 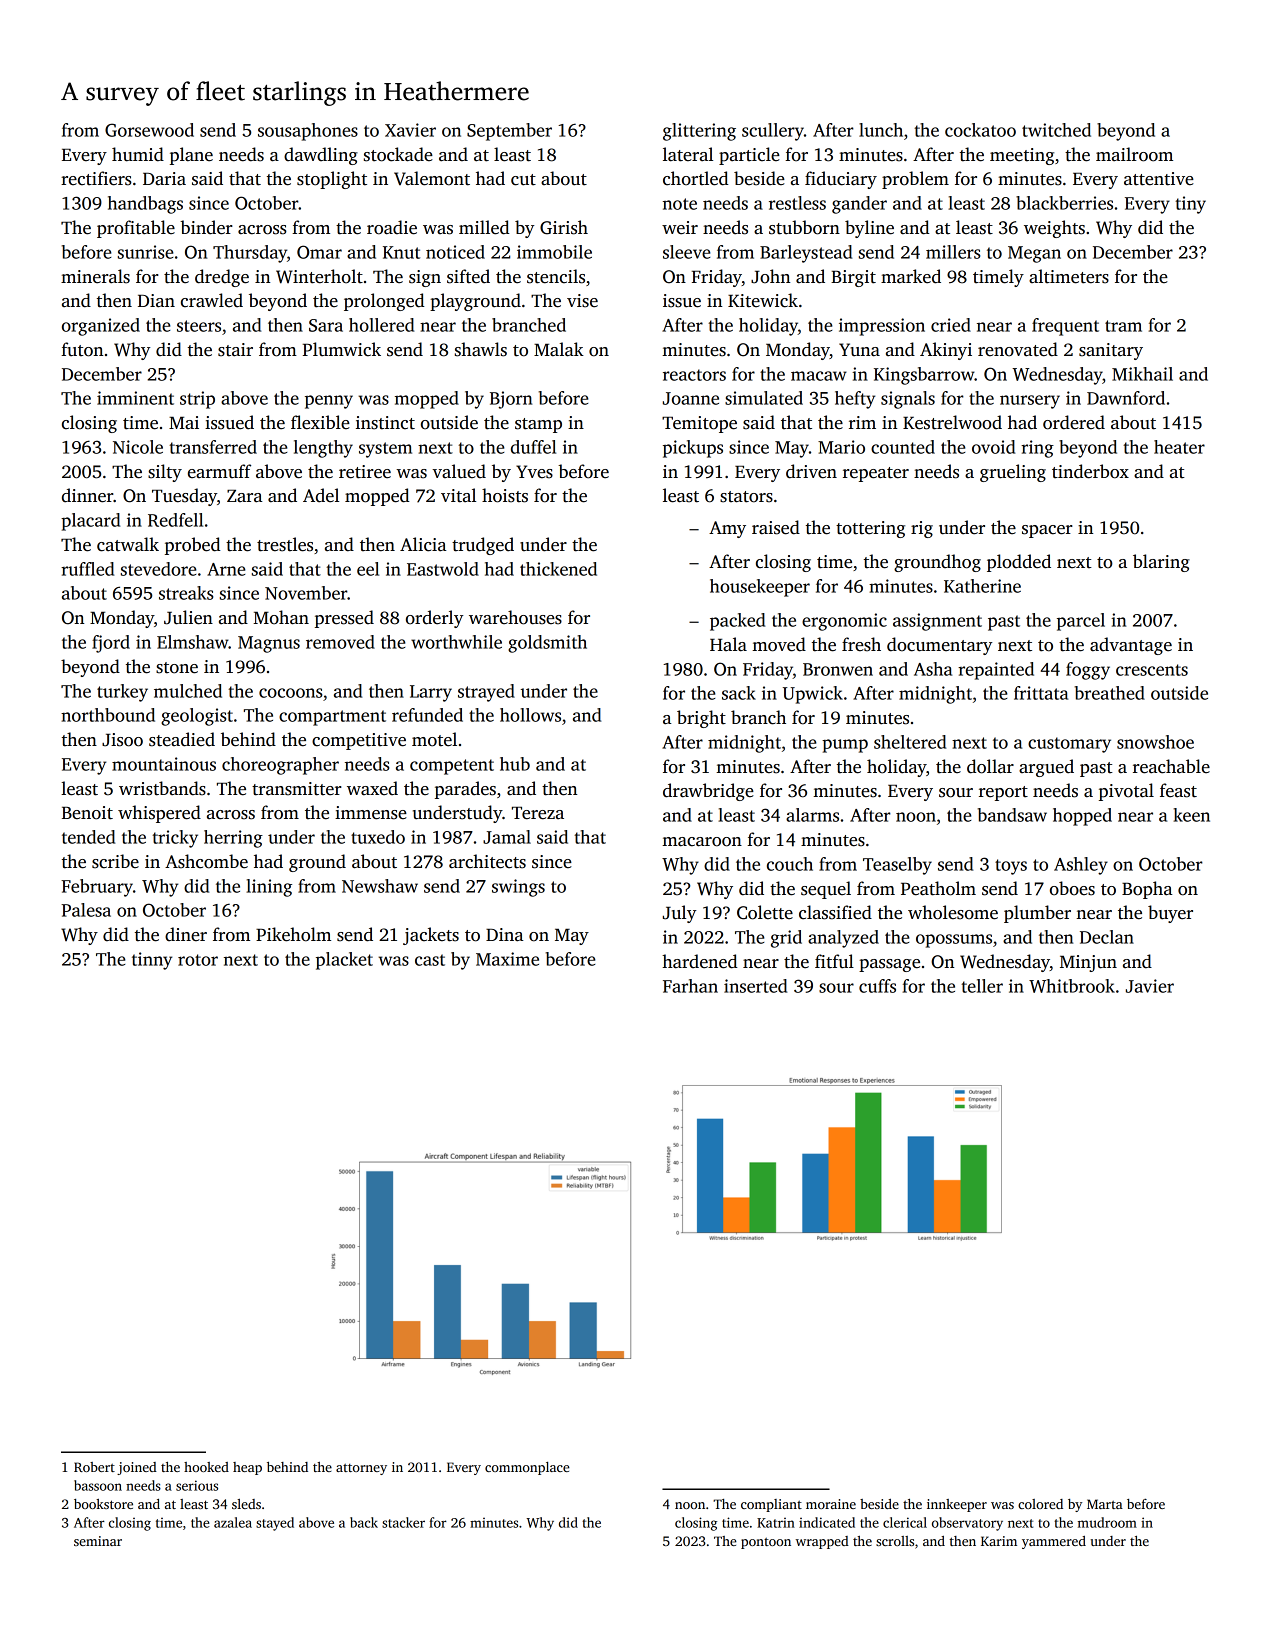 I want to click on seminar, so click(x=98, y=1541).
